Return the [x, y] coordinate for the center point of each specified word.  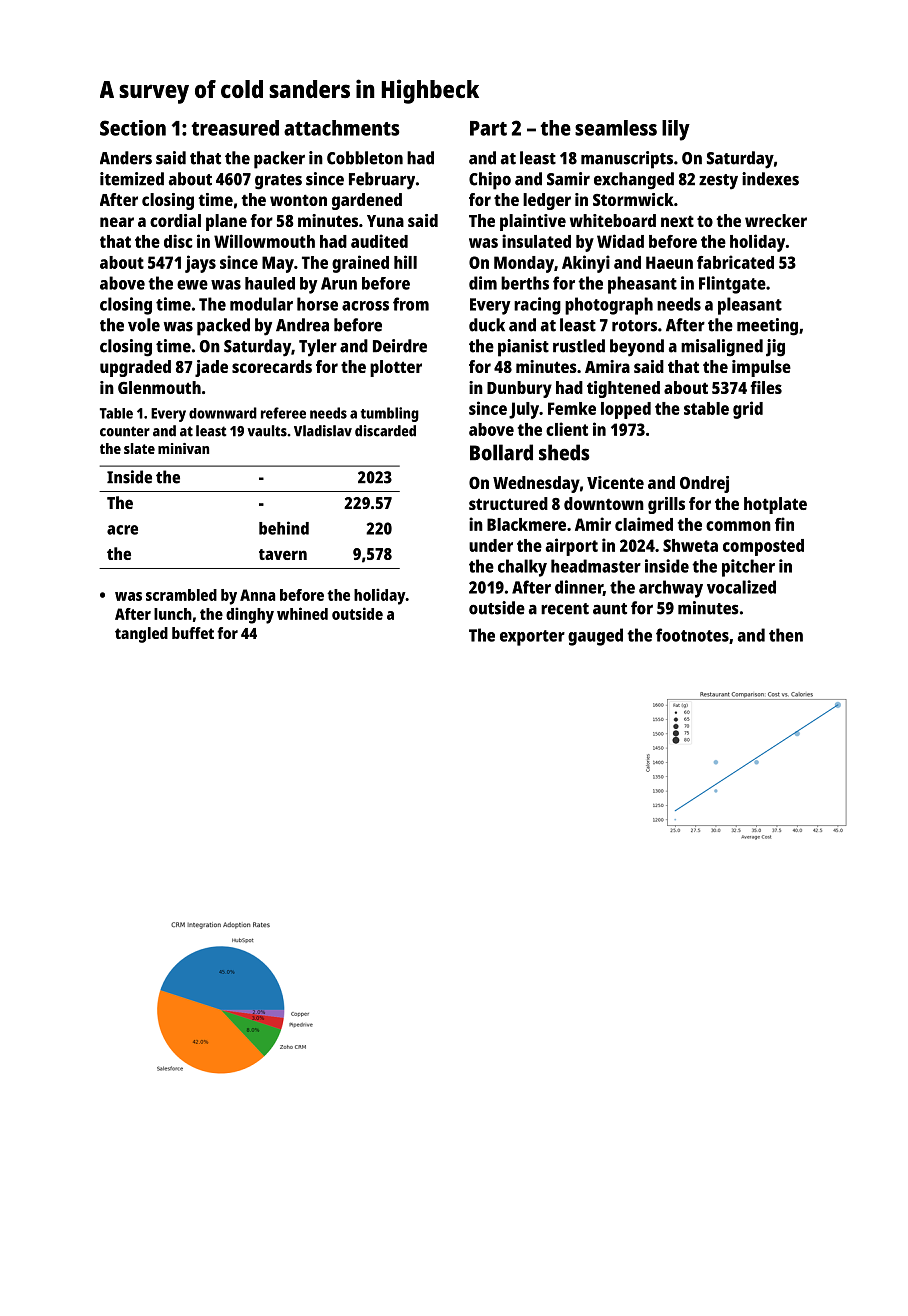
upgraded [135, 368]
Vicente [615, 482]
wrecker [776, 220]
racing [537, 306]
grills [666, 505]
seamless [616, 128]
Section [133, 128]
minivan [183, 448]
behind [284, 528]
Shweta [690, 545]
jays [200, 264]
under [491, 545]
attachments [342, 128]
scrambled [181, 595]
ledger [547, 201]
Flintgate [732, 285]
